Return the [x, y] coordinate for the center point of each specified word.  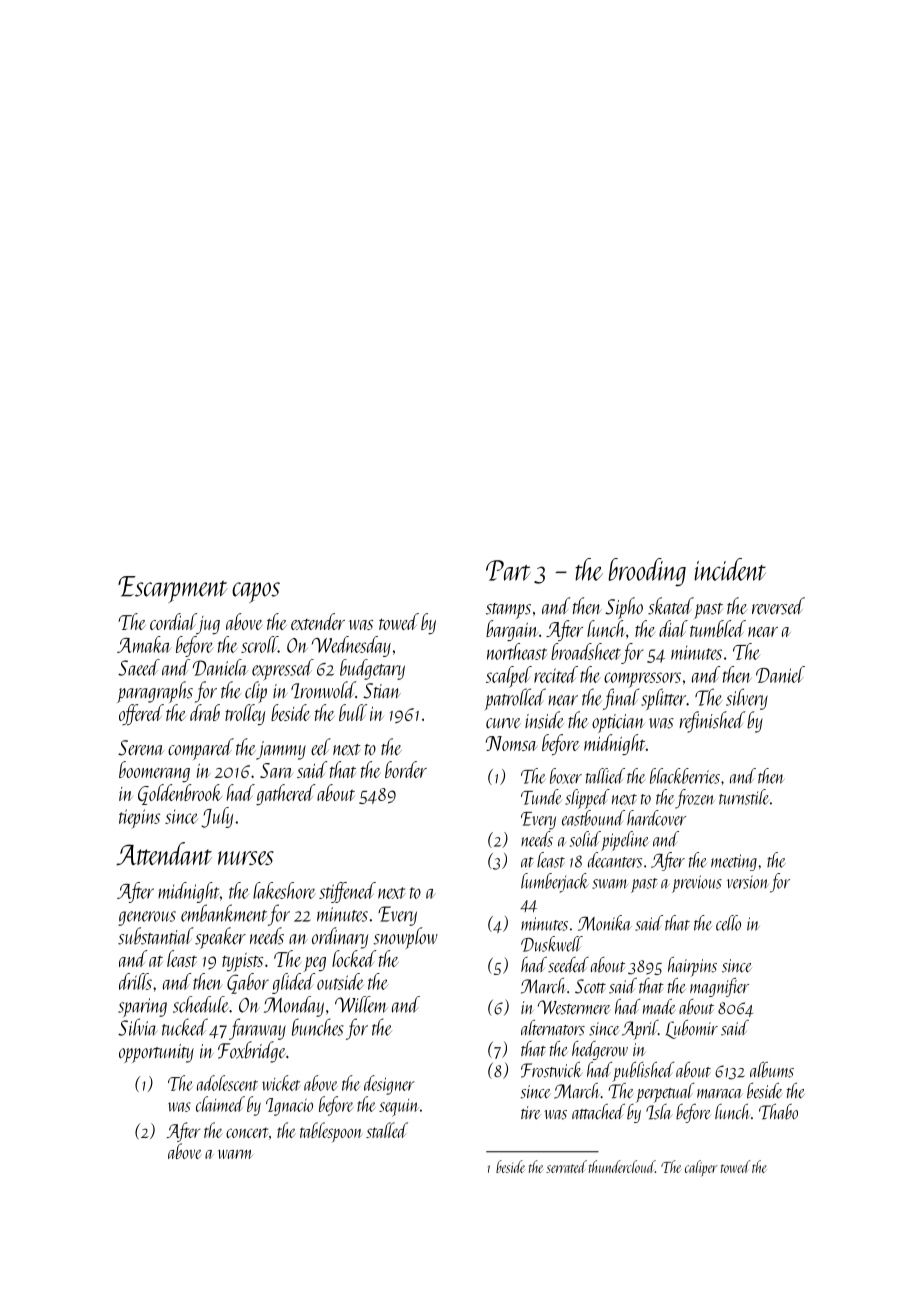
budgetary [372, 669]
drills [135, 981]
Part [508, 570]
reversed [778, 606]
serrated [566, 1166]
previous [697, 884]
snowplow [405, 938]
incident [730, 569]
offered [141, 714]
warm [235, 1154]
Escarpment [173, 589]
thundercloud [622, 1166]
